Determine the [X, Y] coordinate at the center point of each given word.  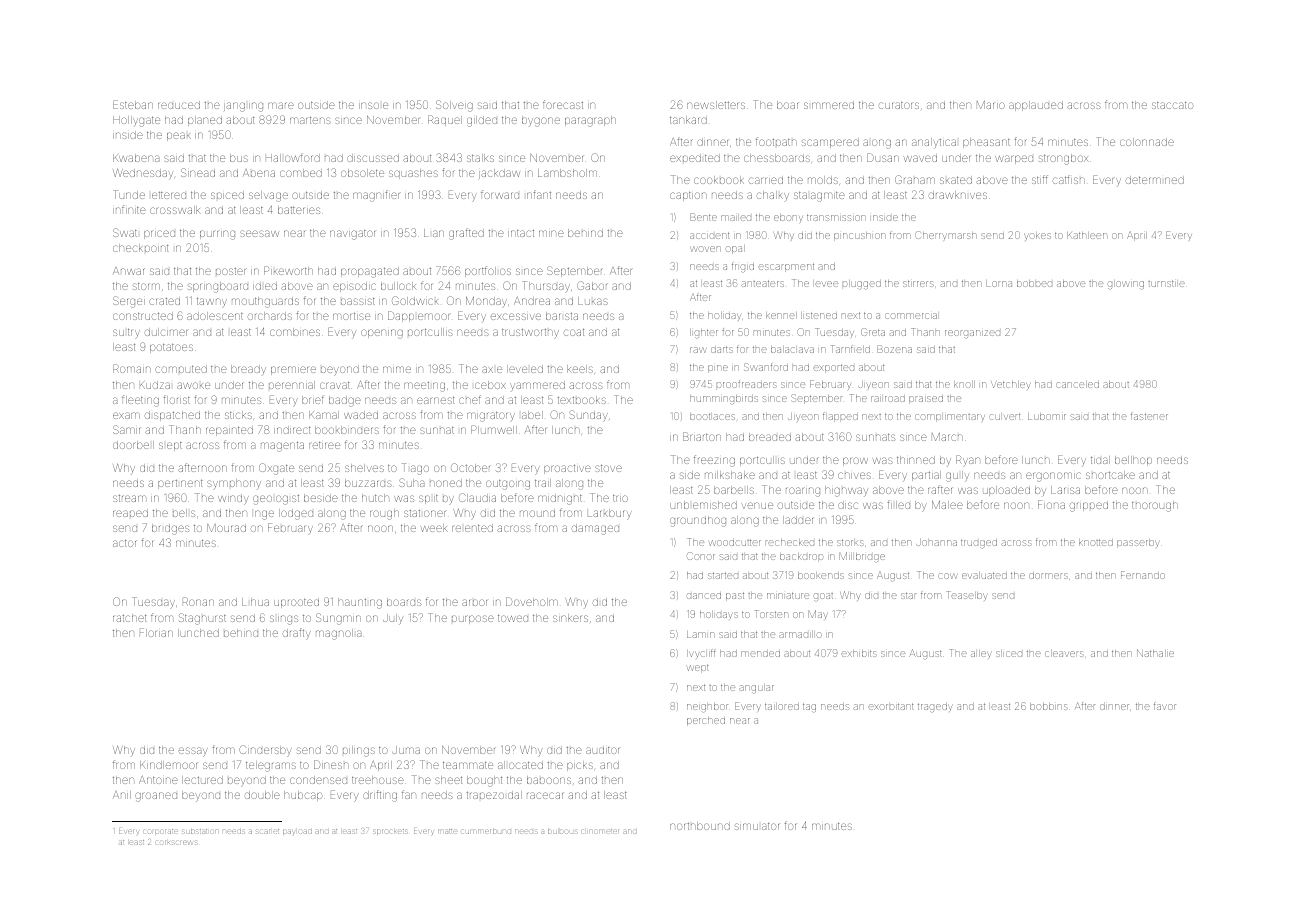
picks [580, 766]
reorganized [972, 334]
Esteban [133, 104]
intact [521, 233]
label [532, 415]
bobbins [1048, 706]
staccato [1172, 105]
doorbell [133, 445]
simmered [829, 105]
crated [164, 301]
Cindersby [265, 751]
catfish [1069, 179]
